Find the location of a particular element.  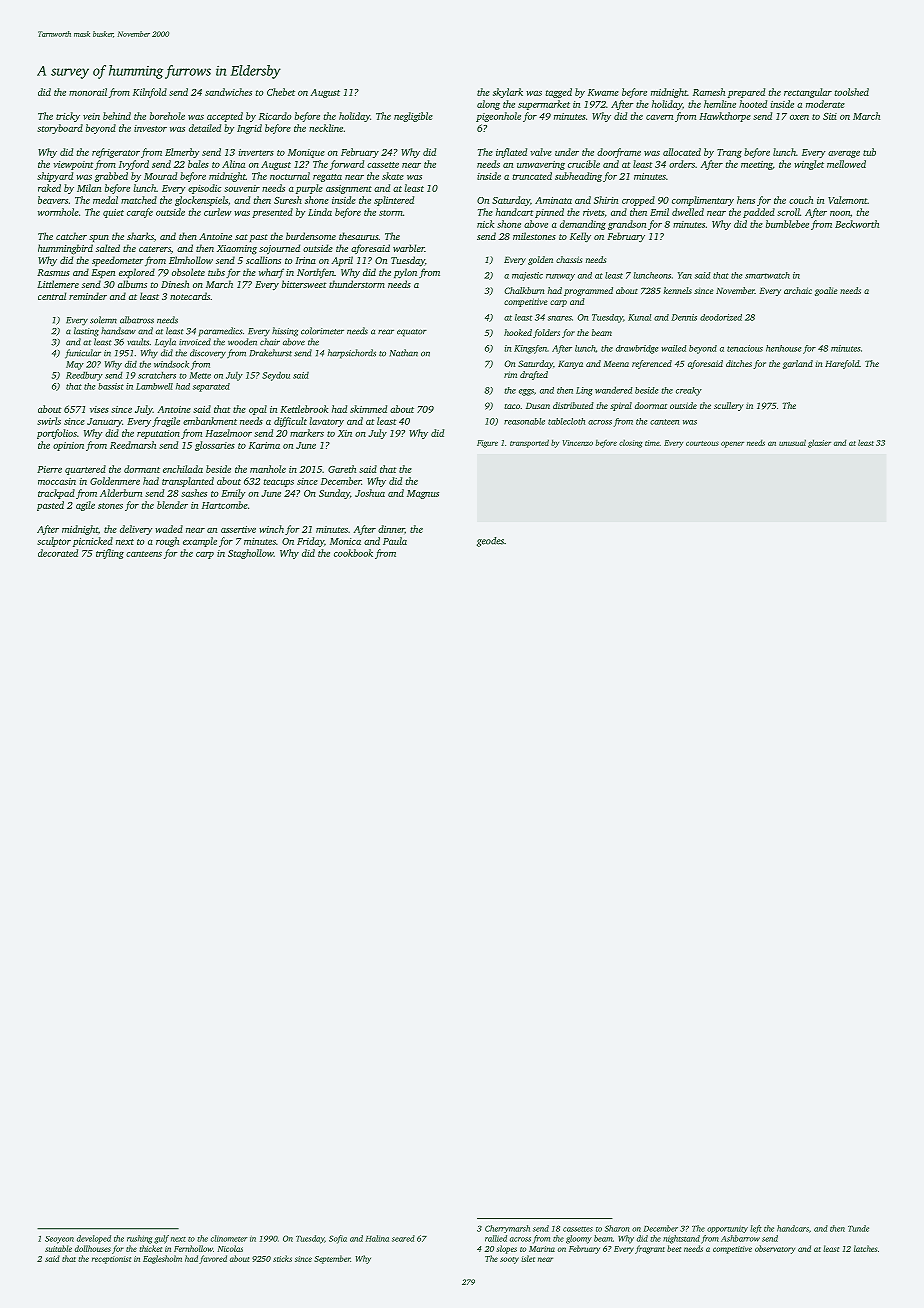

glazier is located at coordinates (819, 443).
